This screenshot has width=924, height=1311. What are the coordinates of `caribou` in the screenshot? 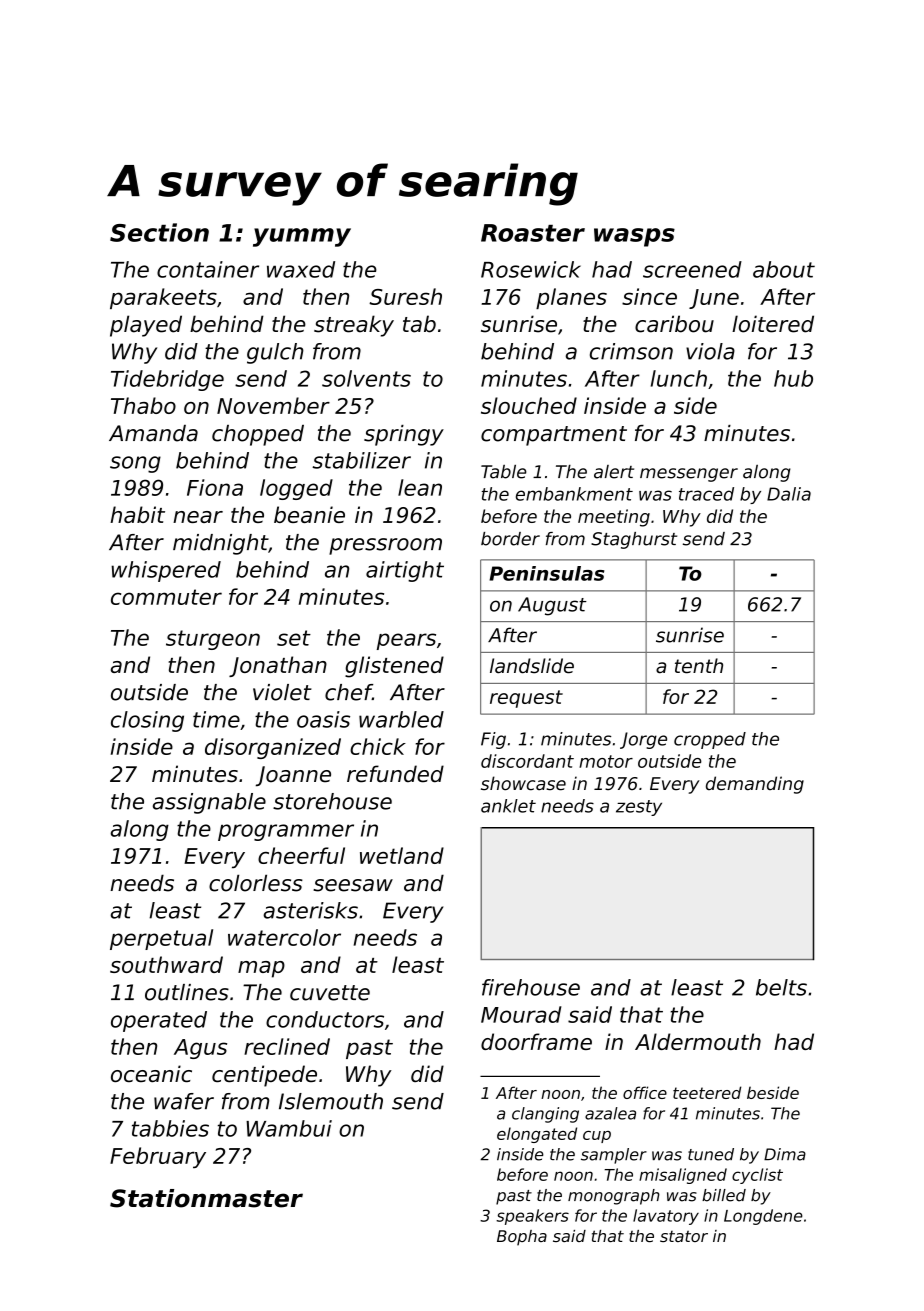 It's located at (674, 324).
